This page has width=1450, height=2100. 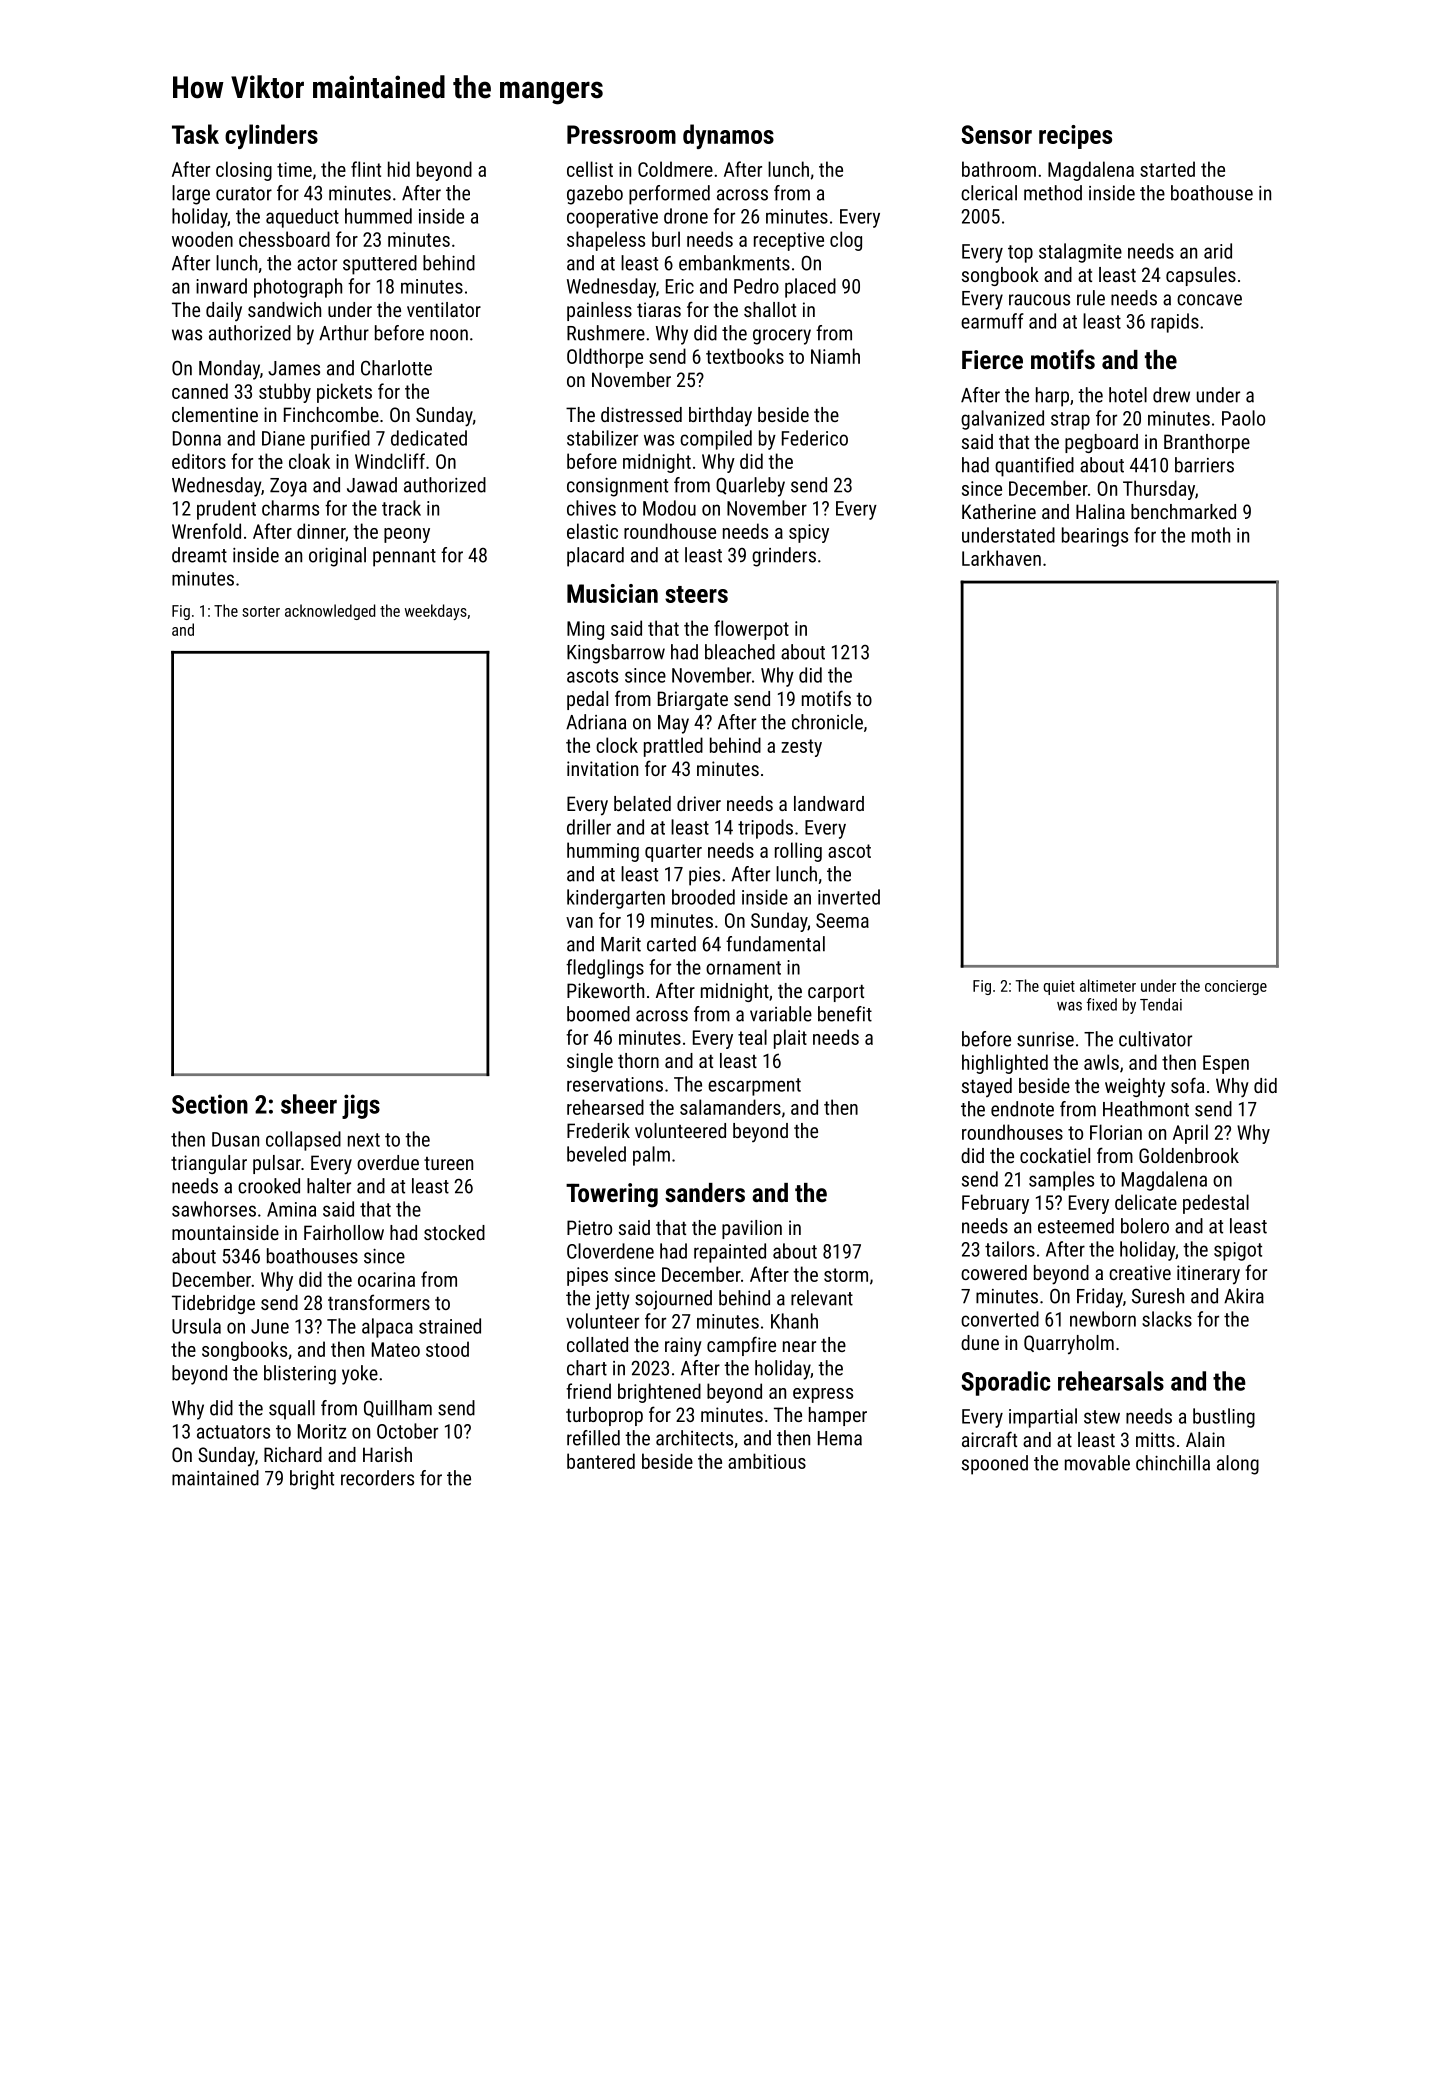 I want to click on rule, so click(x=1091, y=298).
